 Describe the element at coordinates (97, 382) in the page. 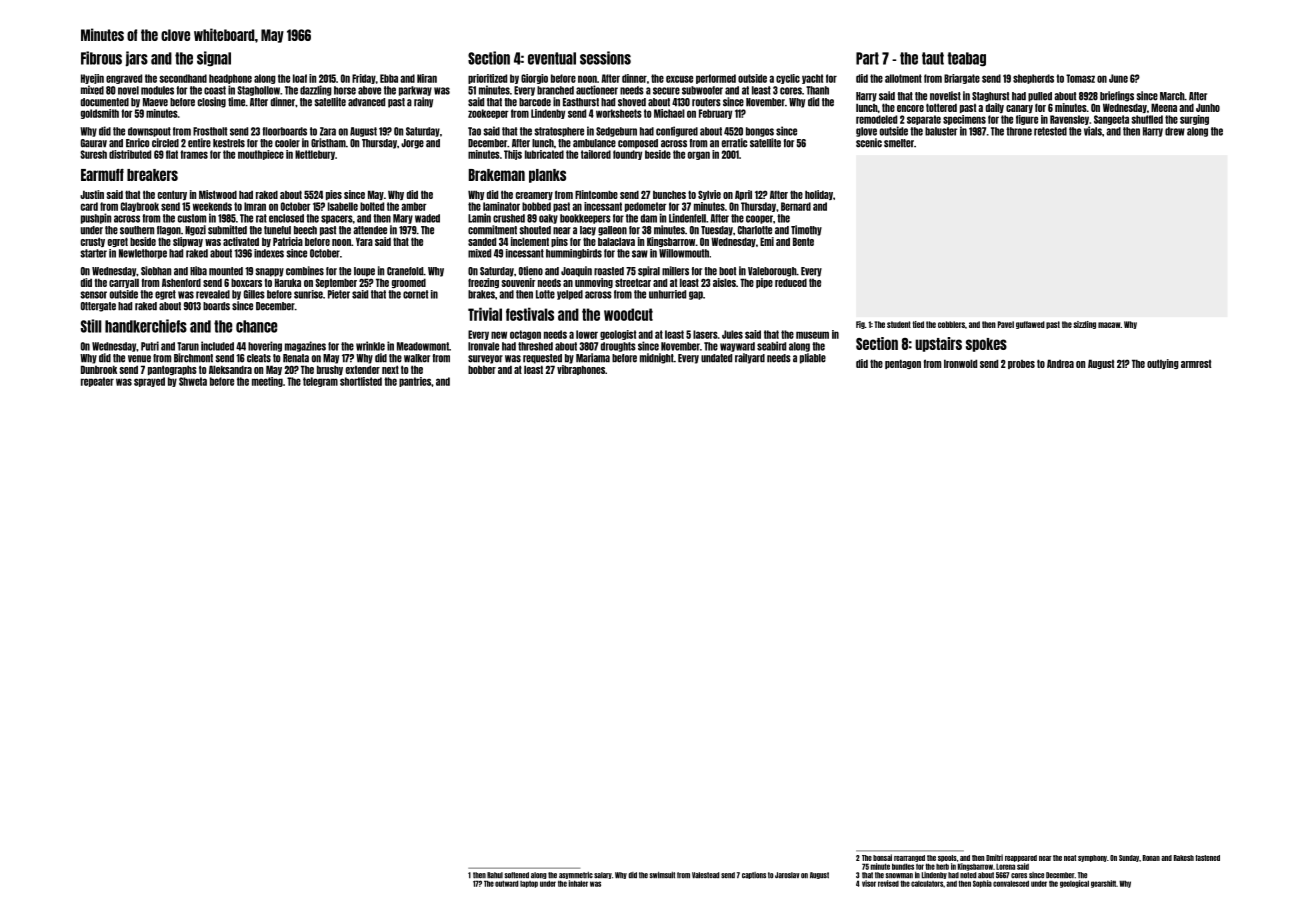

I see `repeater` at that location.
